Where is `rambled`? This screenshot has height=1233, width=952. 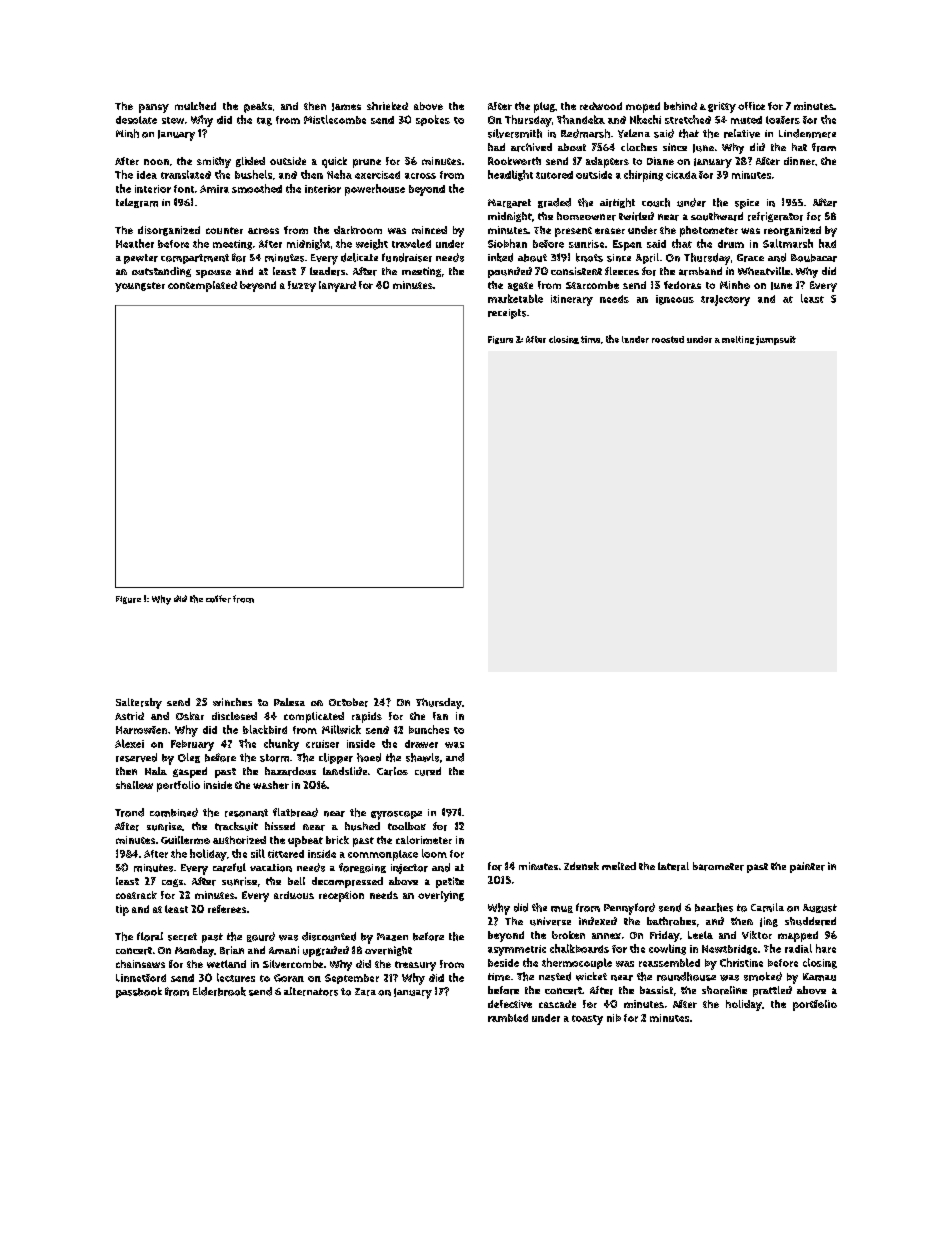
rambled is located at coordinates (508, 1018).
